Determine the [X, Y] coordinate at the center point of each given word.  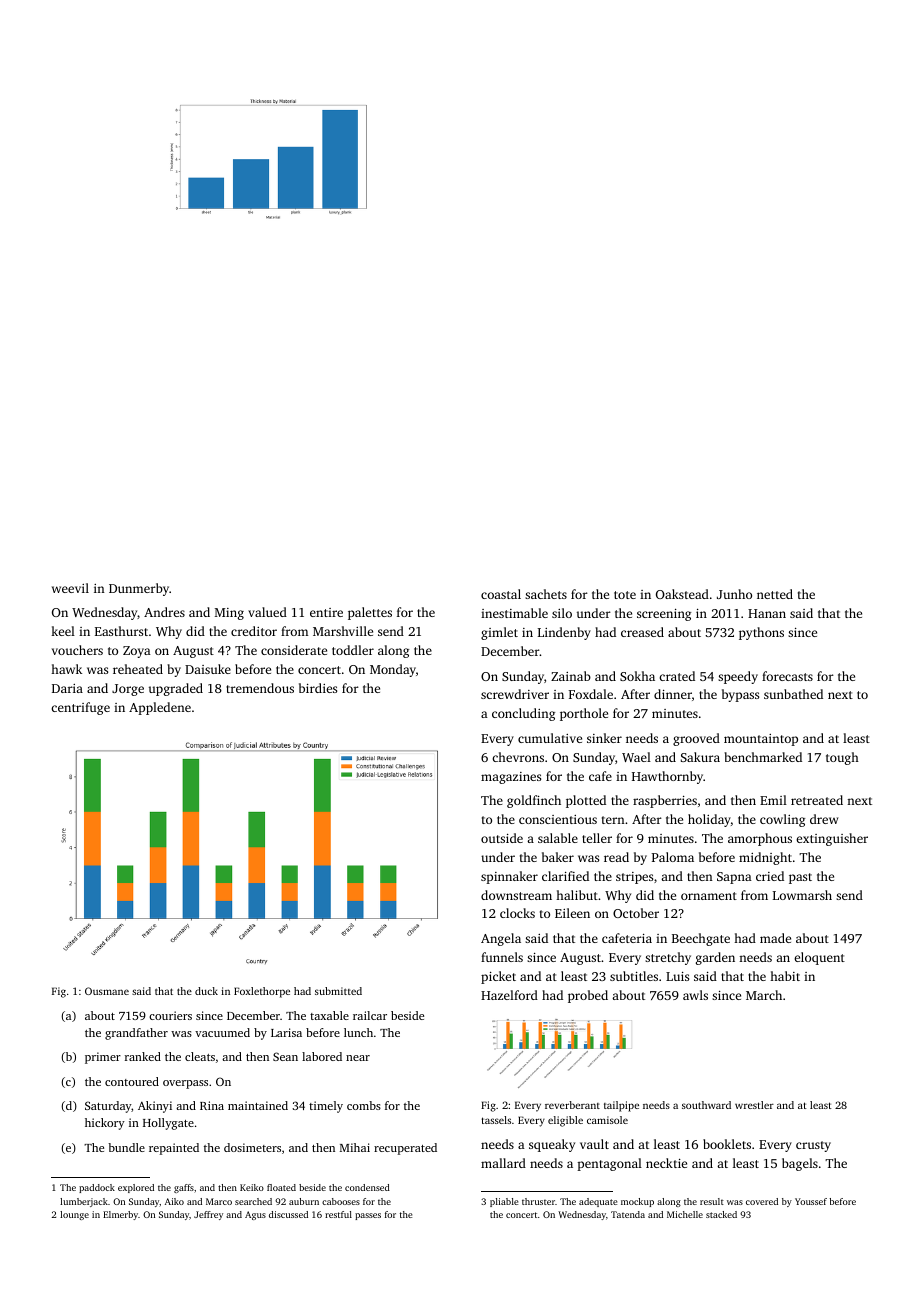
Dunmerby [139, 589]
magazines [511, 778]
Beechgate [701, 939]
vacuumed [222, 1032]
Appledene [160, 708]
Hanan [767, 613]
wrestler [754, 1105]
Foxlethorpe [262, 992]
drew [824, 819]
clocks [517, 913]
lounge [74, 1215]
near [358, 1058]
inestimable [514, 613]
